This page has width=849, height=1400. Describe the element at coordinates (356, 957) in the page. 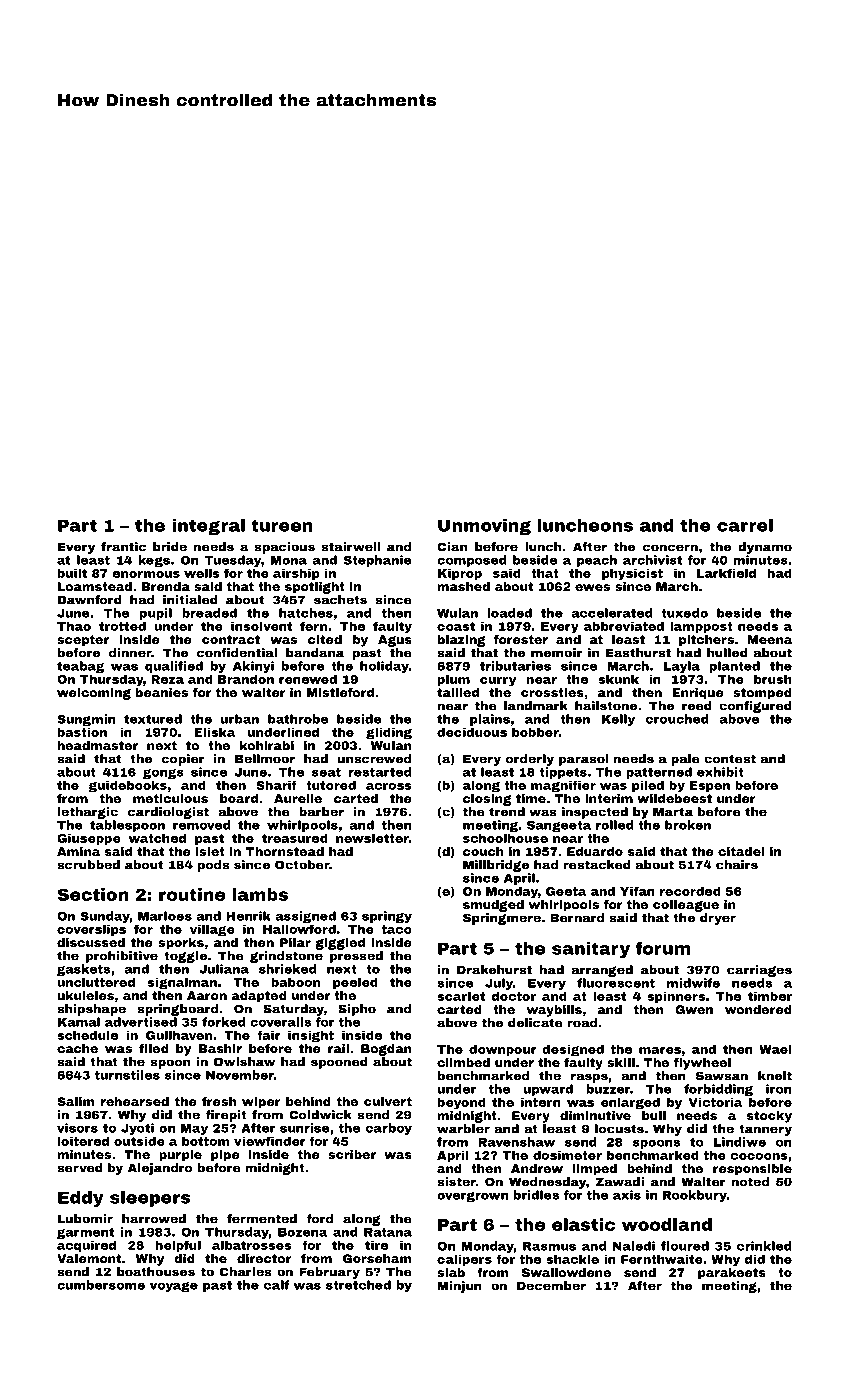

I see `pressed` at that location.
